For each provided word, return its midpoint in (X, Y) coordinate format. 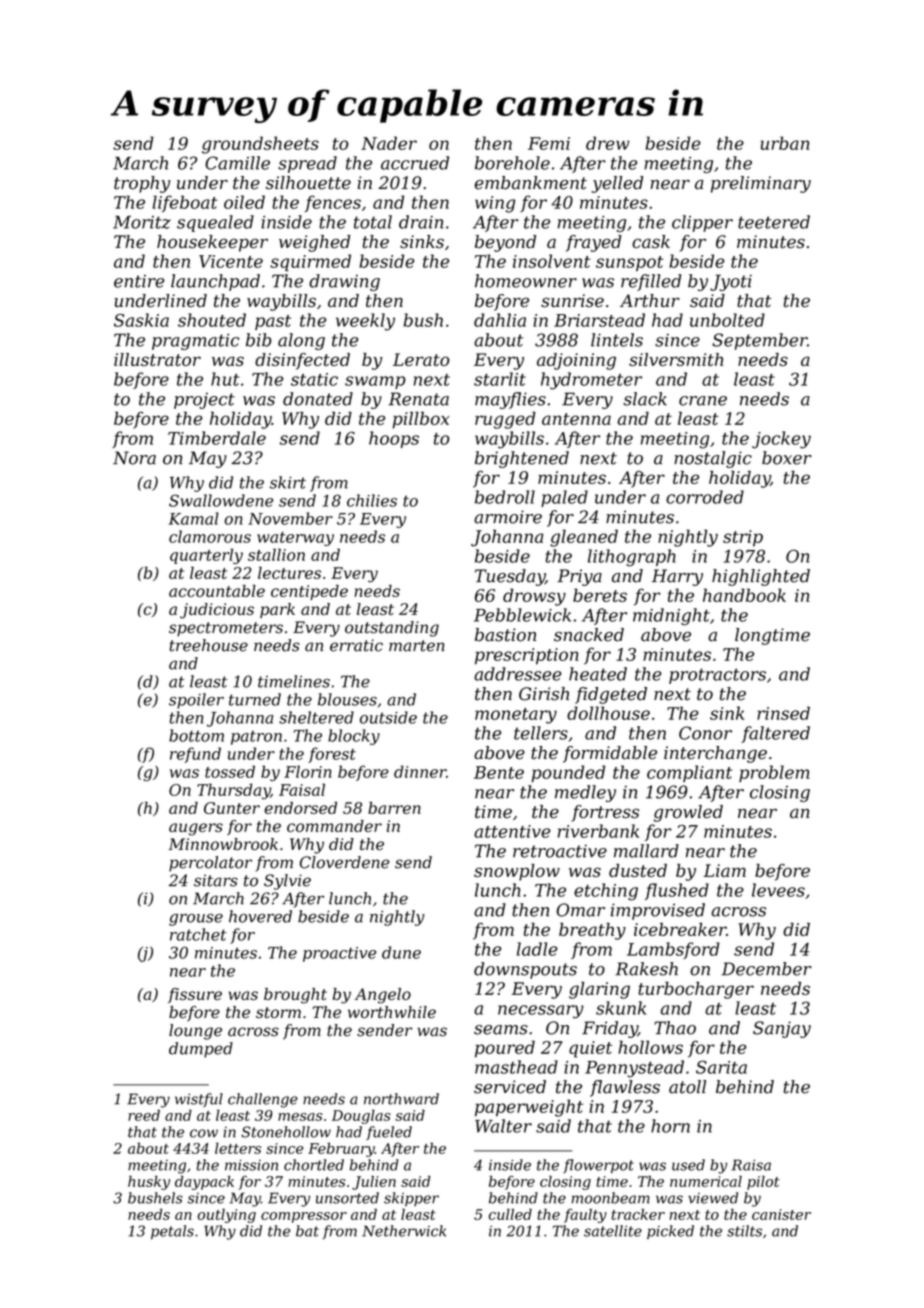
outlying (227, 1216)
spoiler (196, 701)
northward (401, 1099)
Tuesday (510, 577)
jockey (781, 440)
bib (259, 340)
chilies (372, 500)
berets (600, 595)
